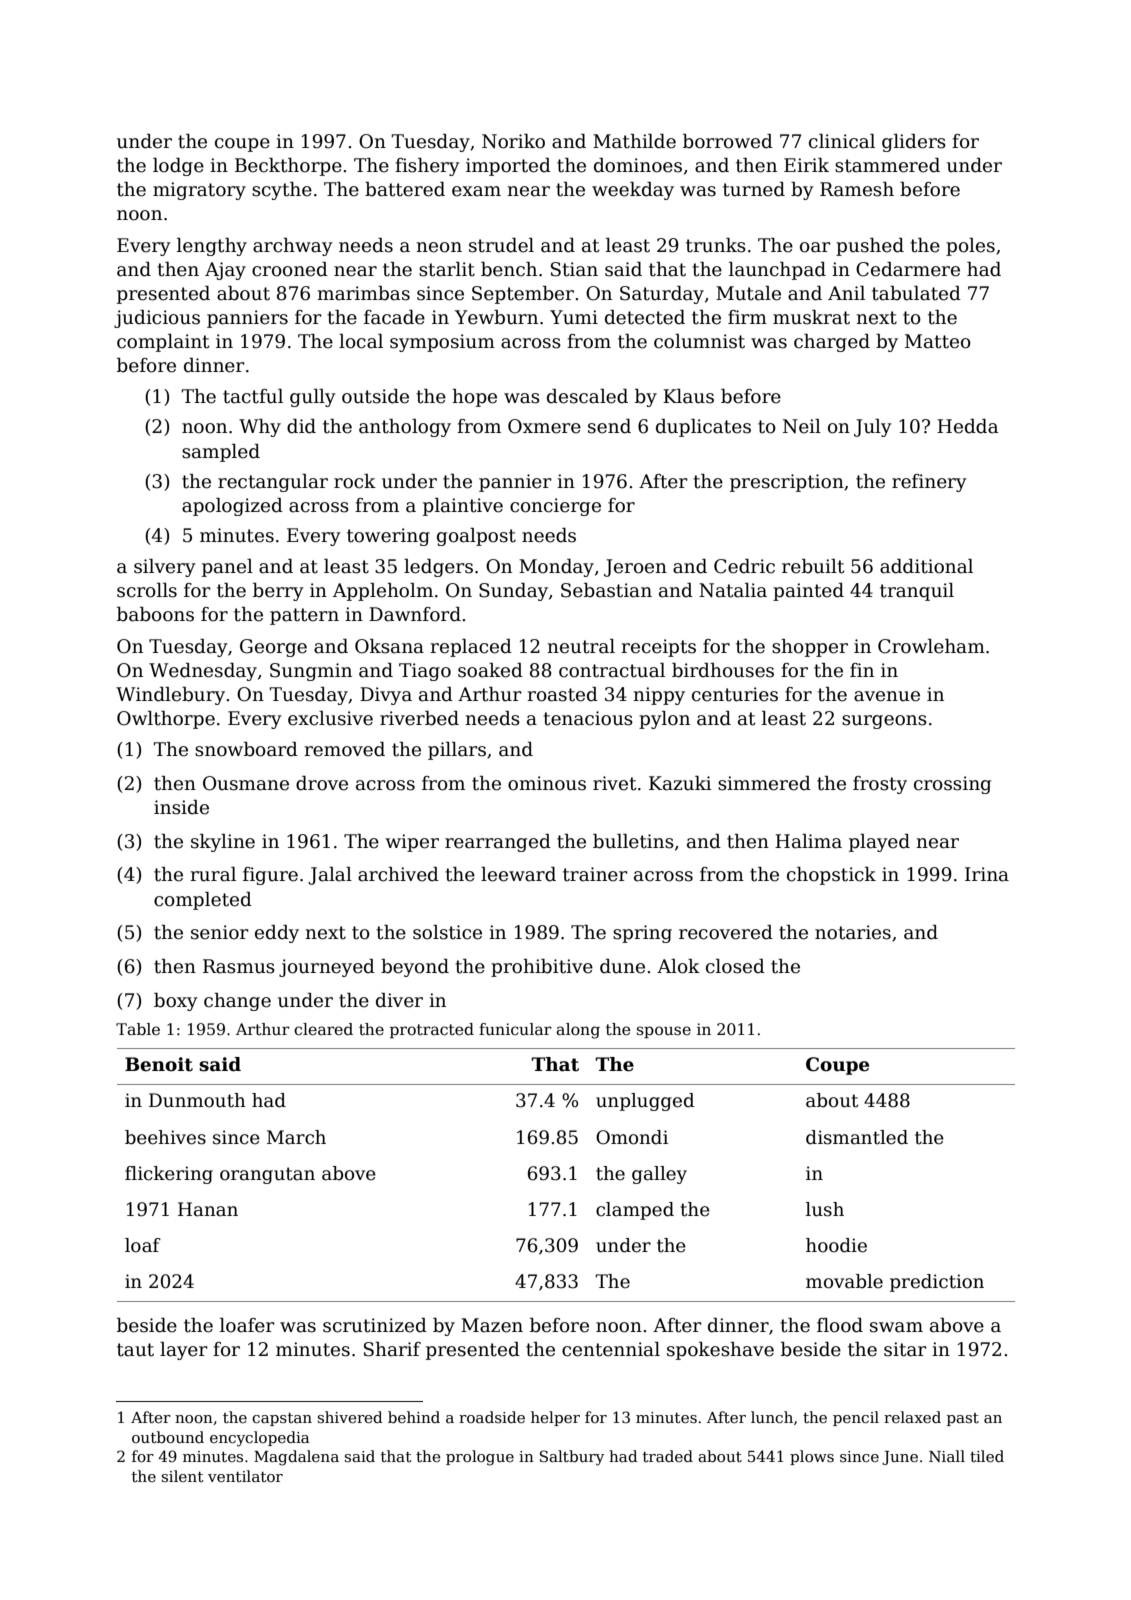 This screenshot has height=1600, width=1131. What do you see at coordinates (513, 141) in the screenshot?
I see `Noriko` at bounding box center [513, 141].
